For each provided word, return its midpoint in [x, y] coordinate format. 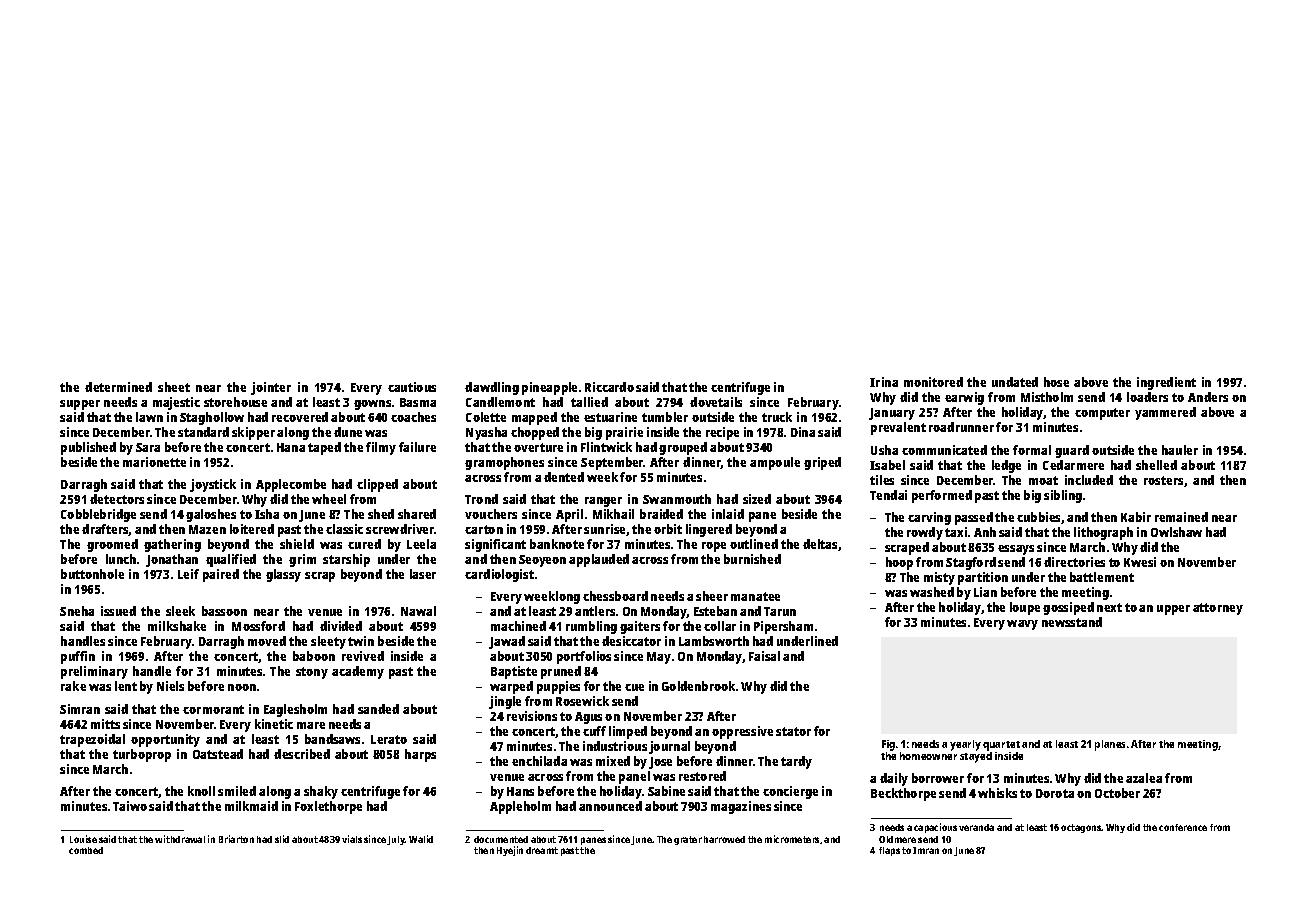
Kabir [1136, 517]
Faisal [764, 656]
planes [1110, 745]
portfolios [584, 657]
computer [1102, 414]
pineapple [549, 388]
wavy [1022, 625]
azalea [1144, 778]
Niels [170, 686]
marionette [154, 462]
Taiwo [130, 806]
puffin [78, 657]
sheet [174, 387]
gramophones [504, 463]
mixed [613, 761]
